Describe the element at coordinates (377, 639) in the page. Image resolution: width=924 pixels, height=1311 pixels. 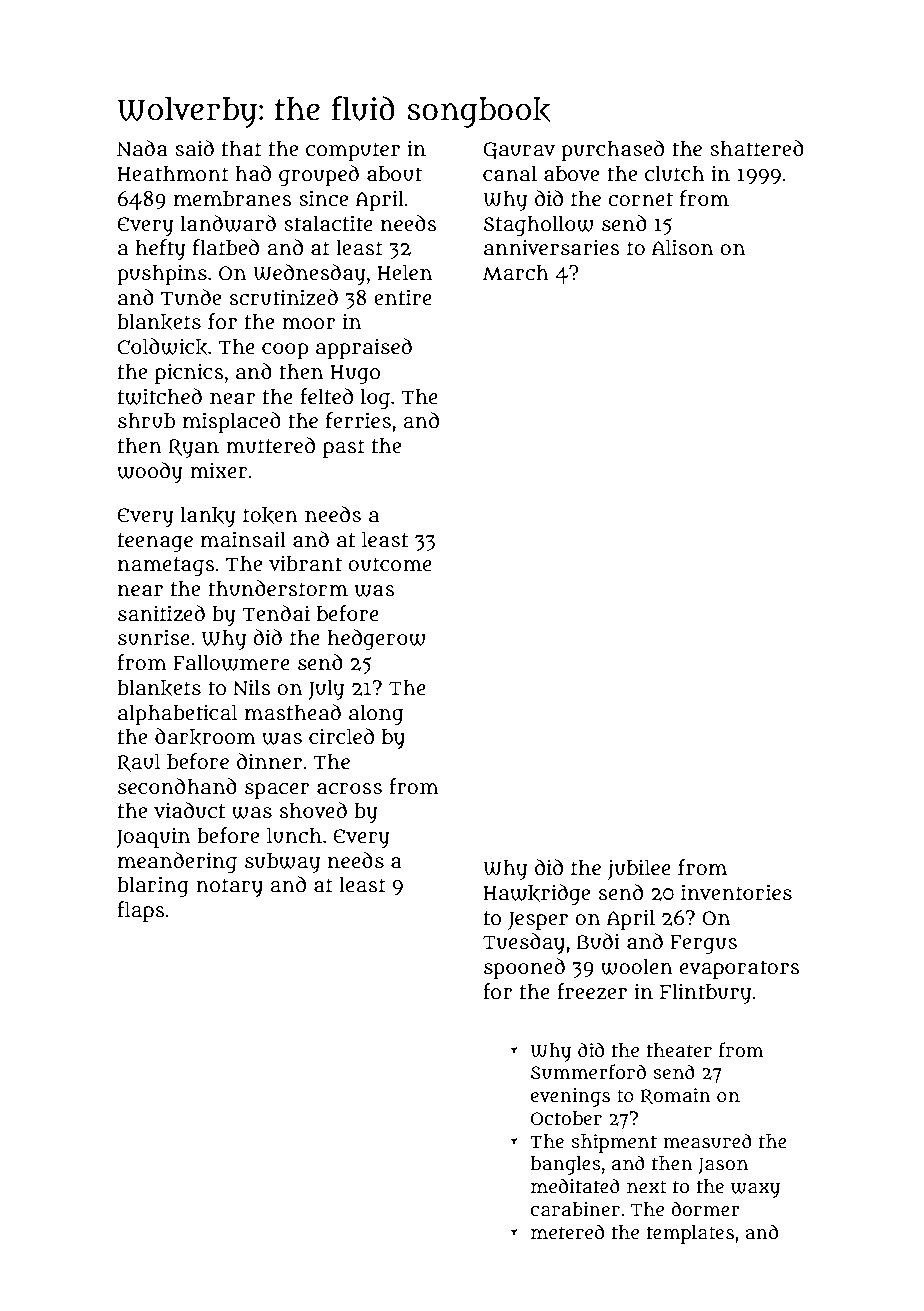
I see `hedgerow` at that location.
